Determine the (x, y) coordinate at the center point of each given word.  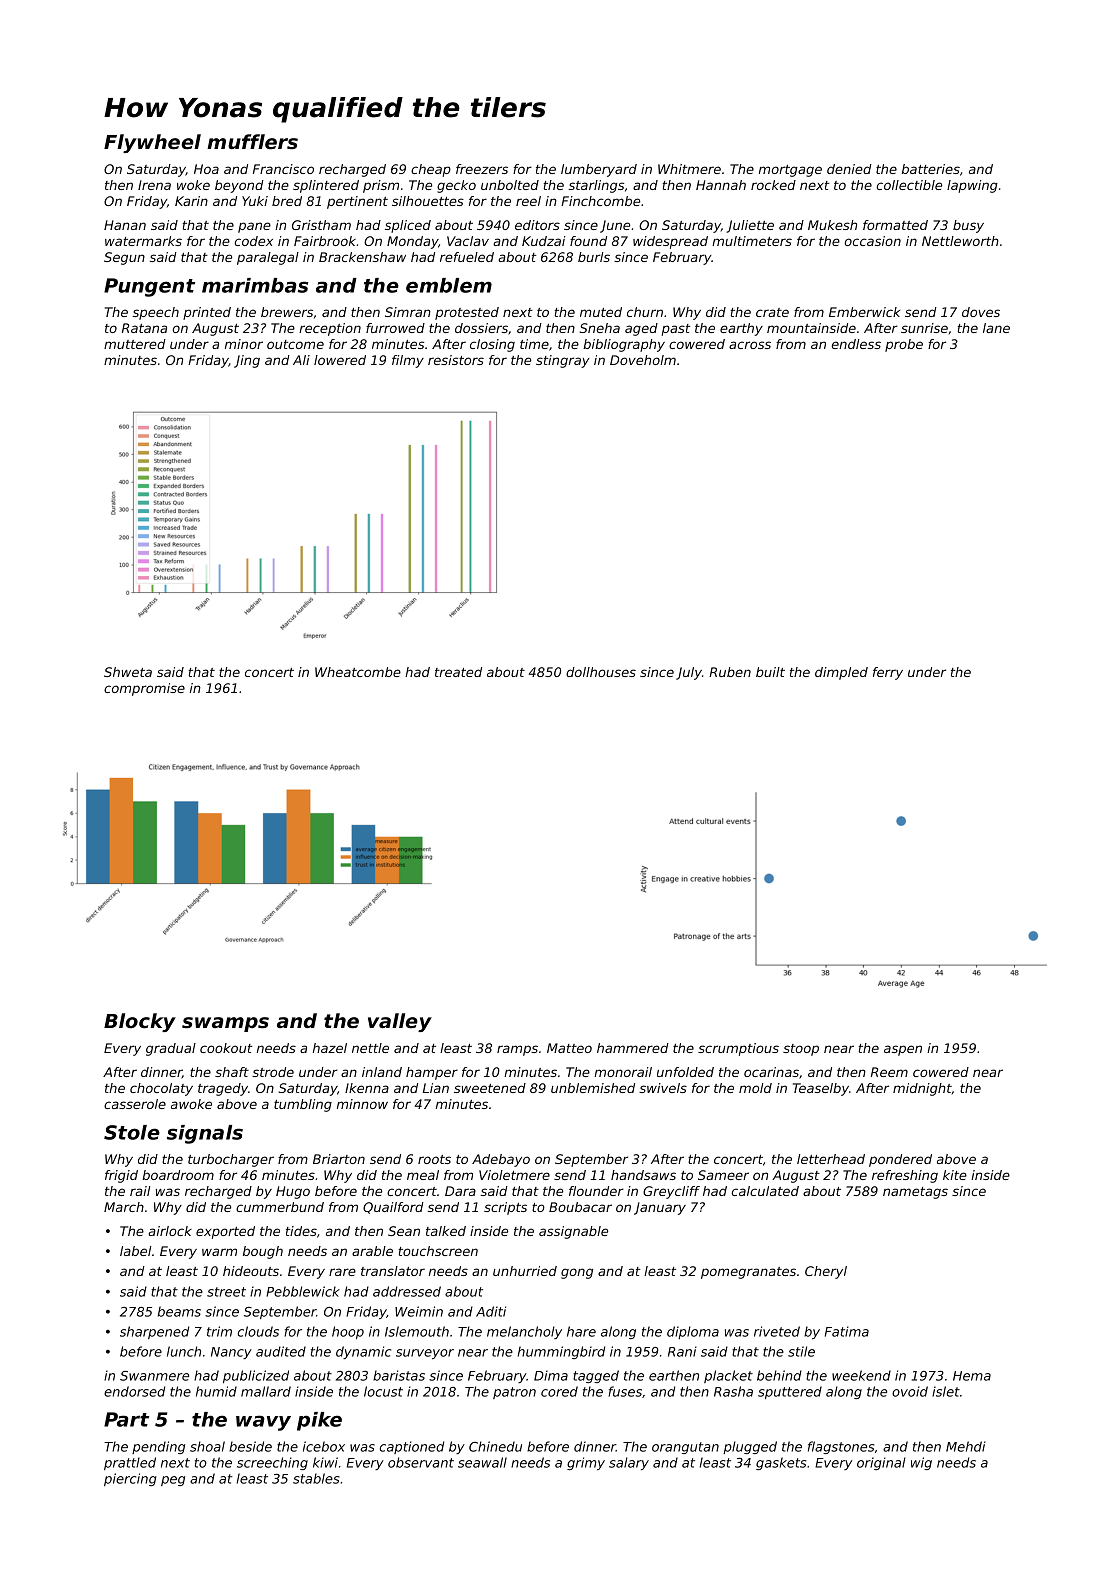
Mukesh (832, 225)
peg (173, 1481)
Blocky (140, 1022)
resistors (456, 360)
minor (244, 344)
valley (400, 1022)
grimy (586, 1463)
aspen (903, 1050)
